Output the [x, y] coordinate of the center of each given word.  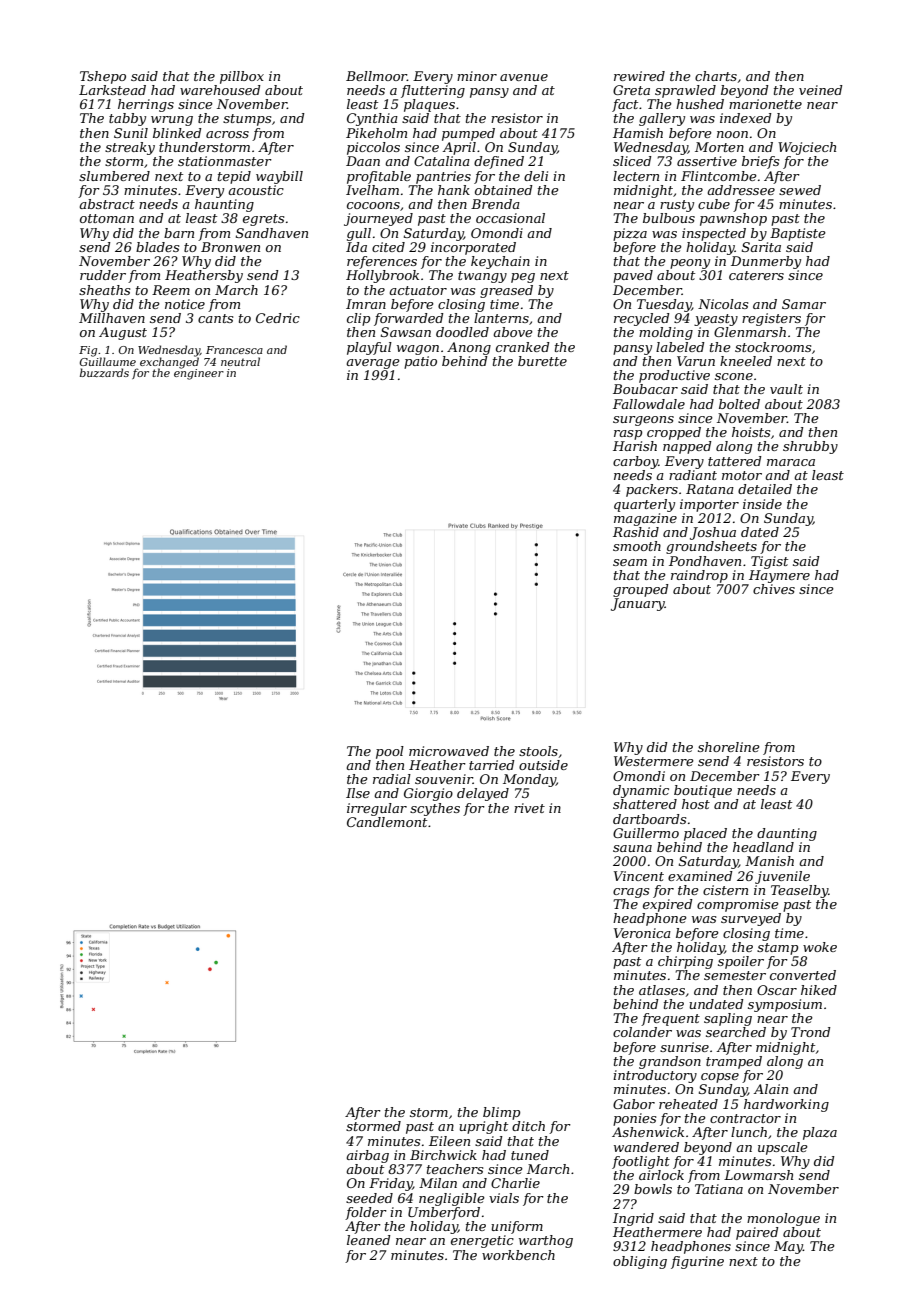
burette [542, 361]
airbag [367, 1156]
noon [732, 134]
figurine [697, 1262]
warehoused [220, 90]
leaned [369, 1240]
